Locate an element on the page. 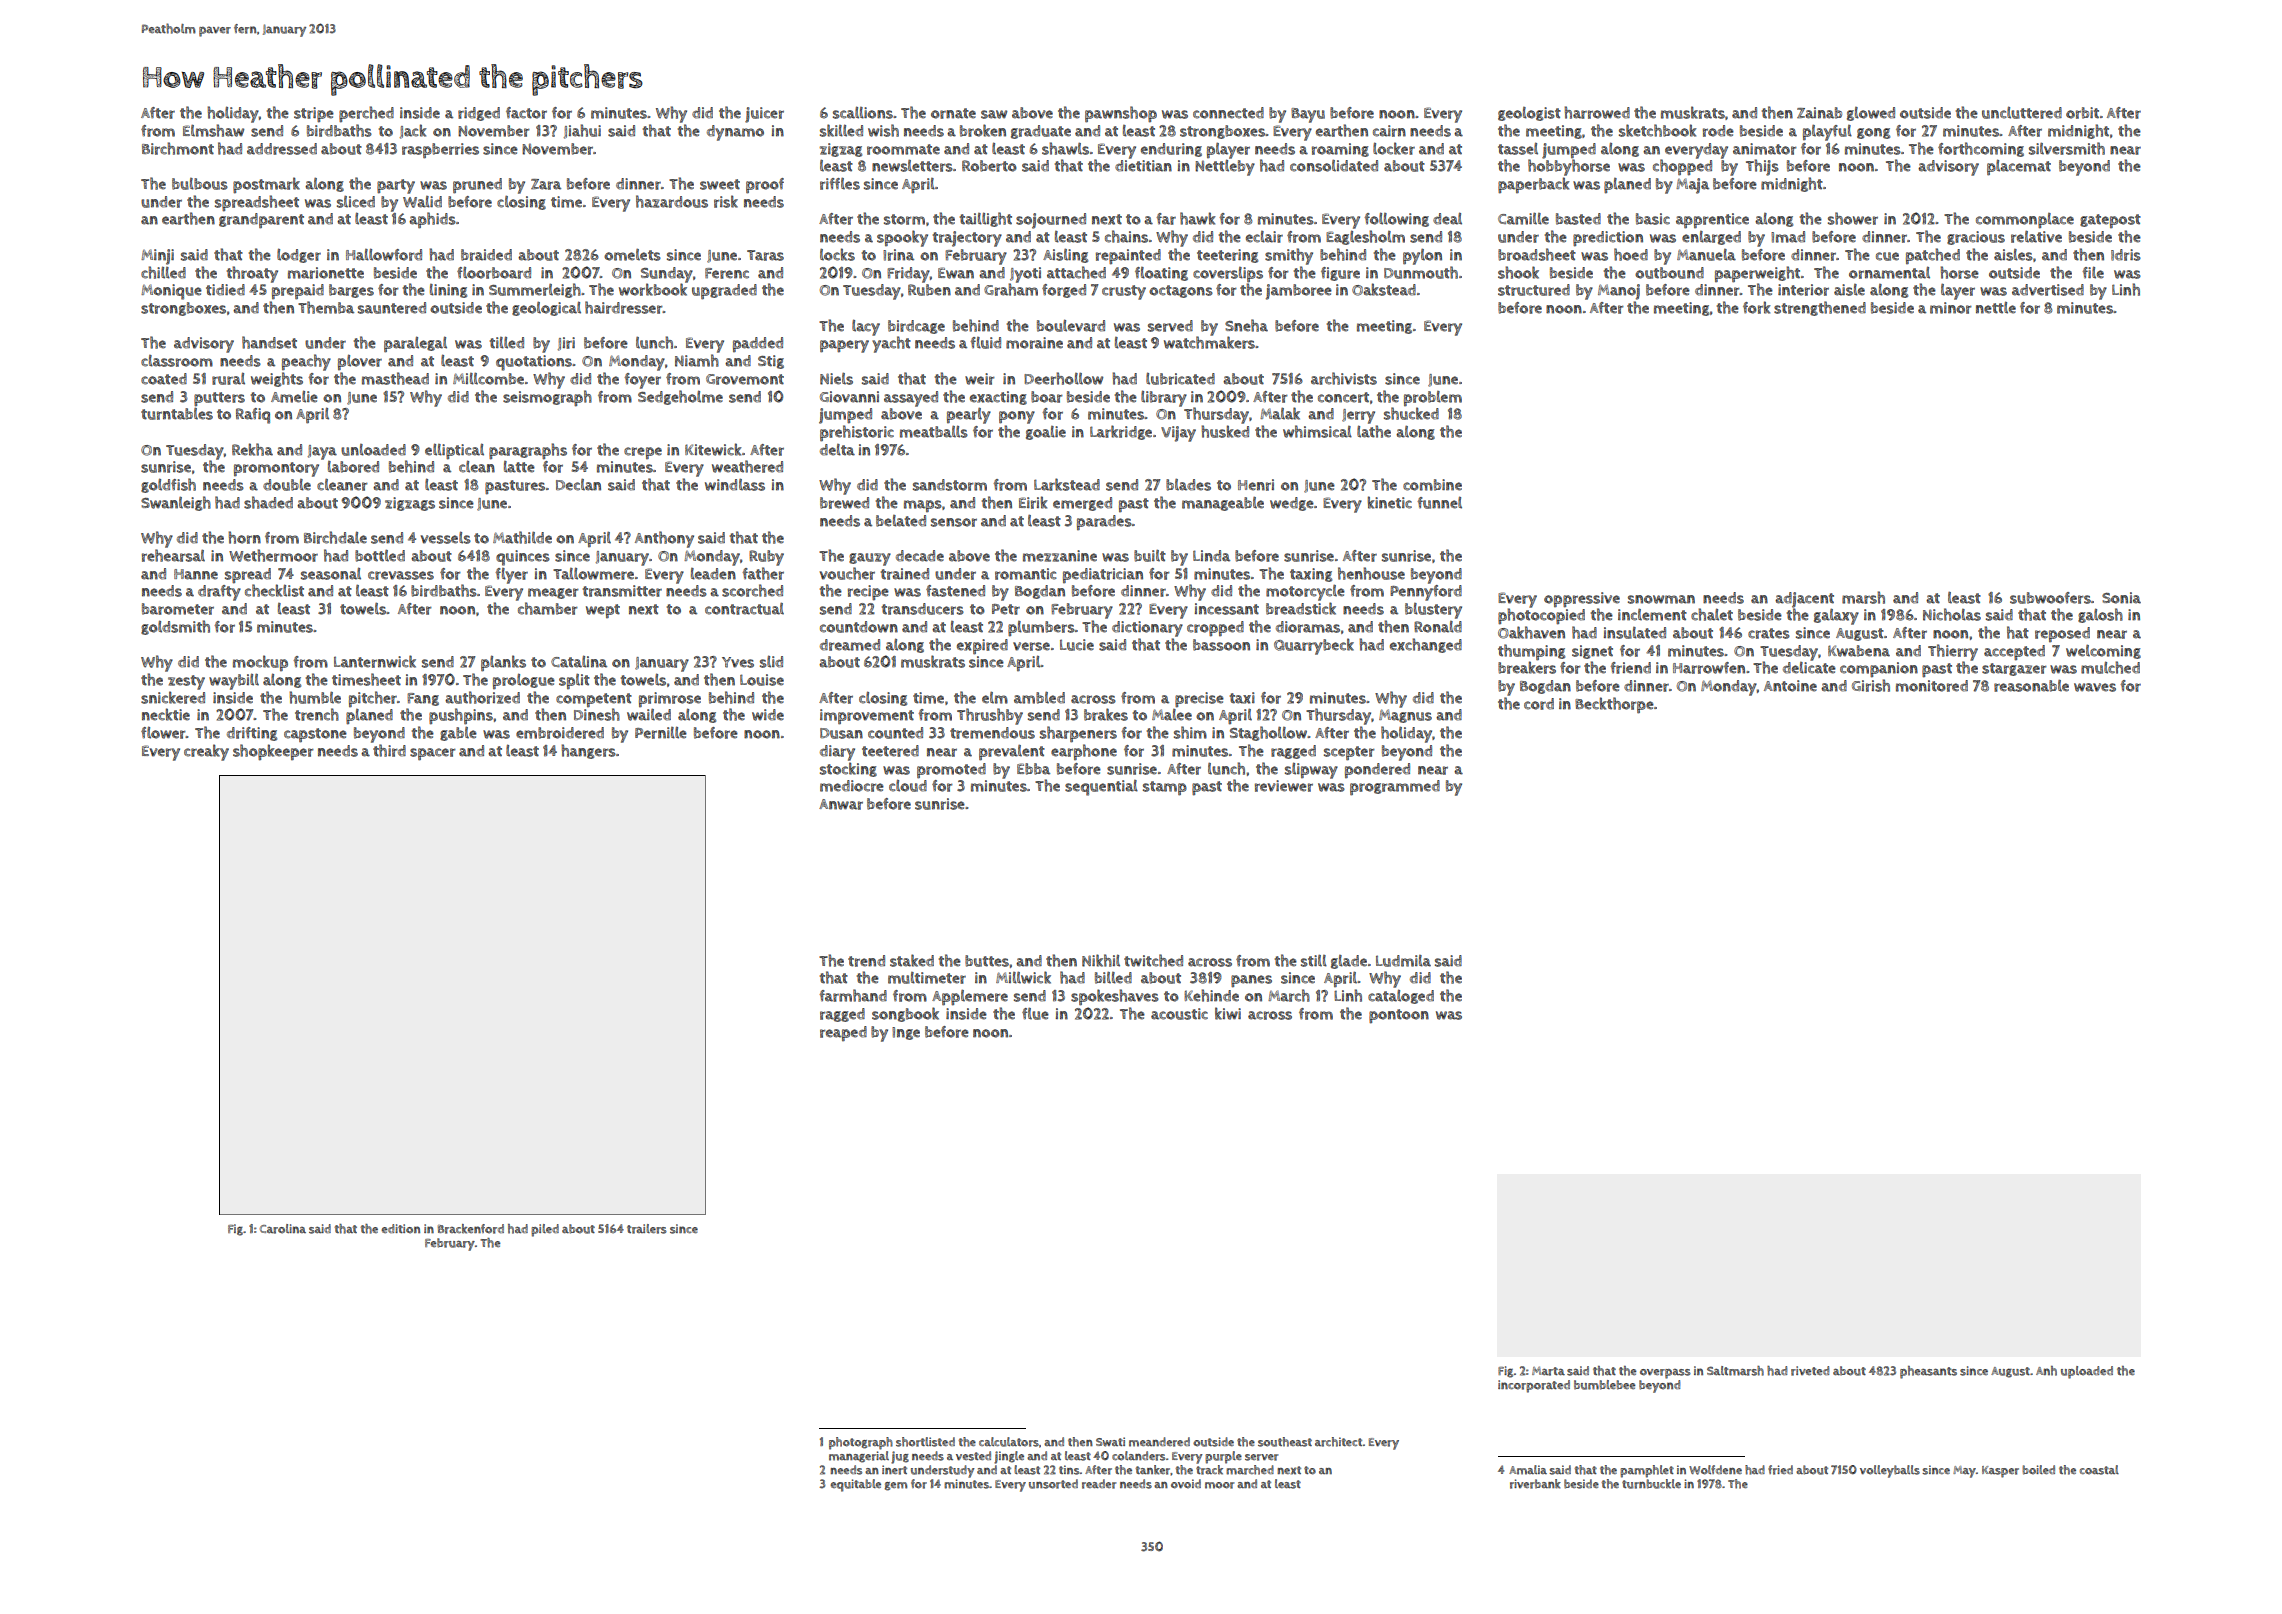 The image size is (2282, 1614). equitable is located at coordinates (855, 1485).
